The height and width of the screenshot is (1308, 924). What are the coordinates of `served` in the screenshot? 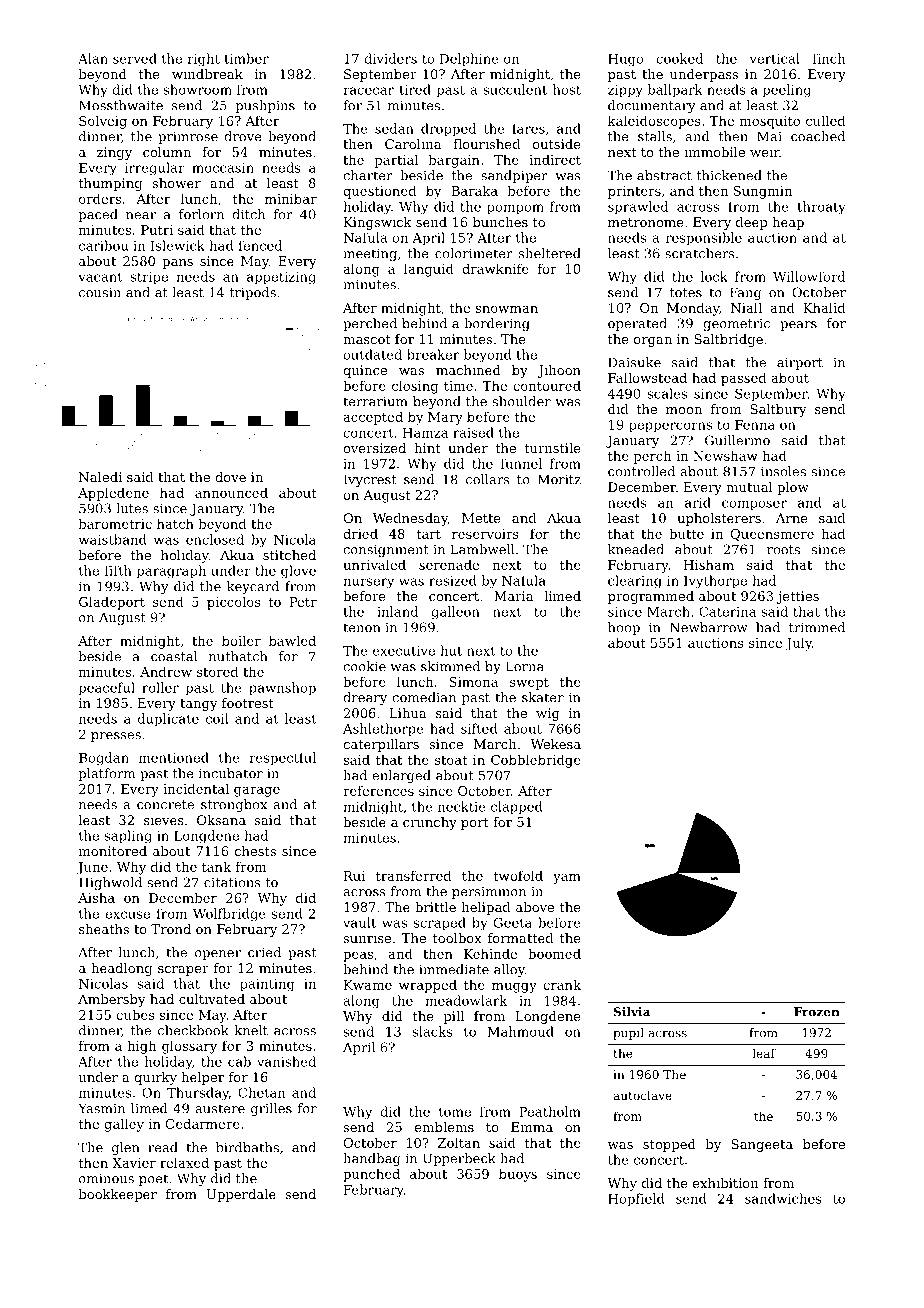 It's located at (135, 58).
